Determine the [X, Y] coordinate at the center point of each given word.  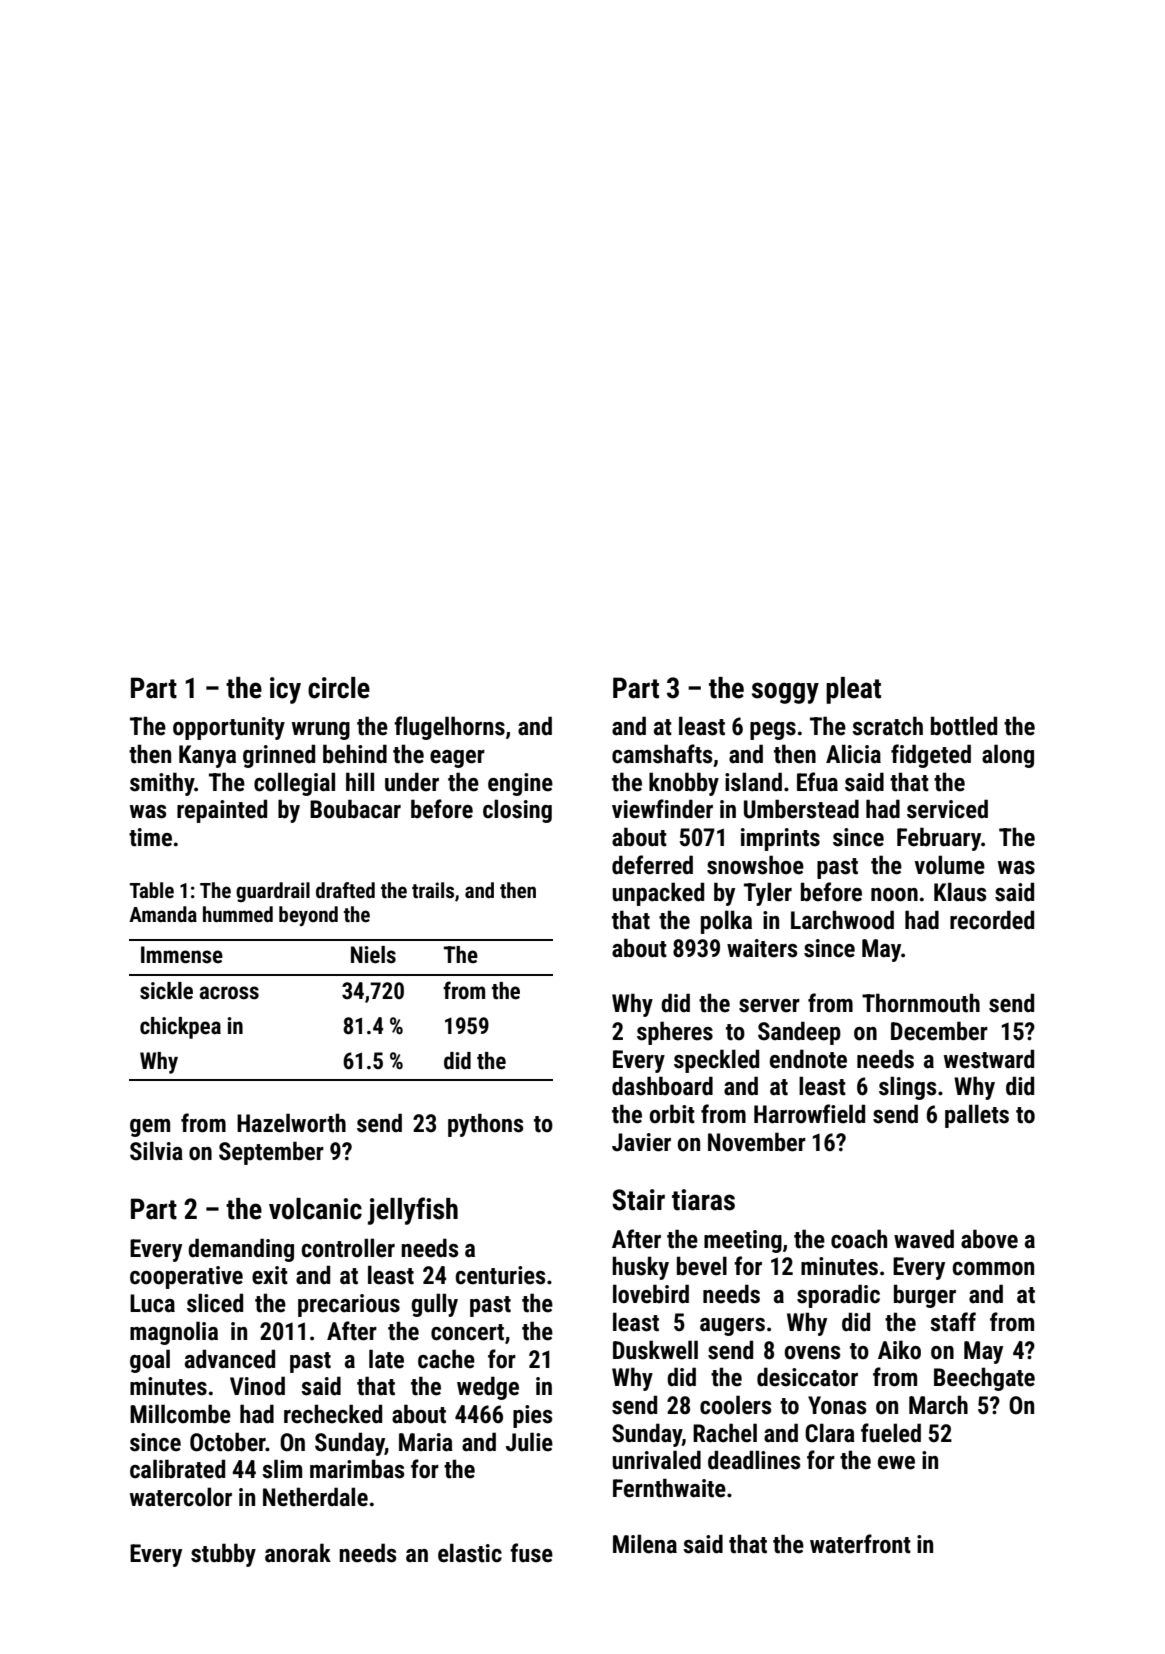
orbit [672, 1114]
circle [339, 688]
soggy [785, 693]
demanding [241, 1250]
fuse [531, 1553]
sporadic [838, 1296]
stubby [223, 1555]
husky [640, 1268]
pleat [853, 690]
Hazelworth [291, 1123]
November [757, 1142]
